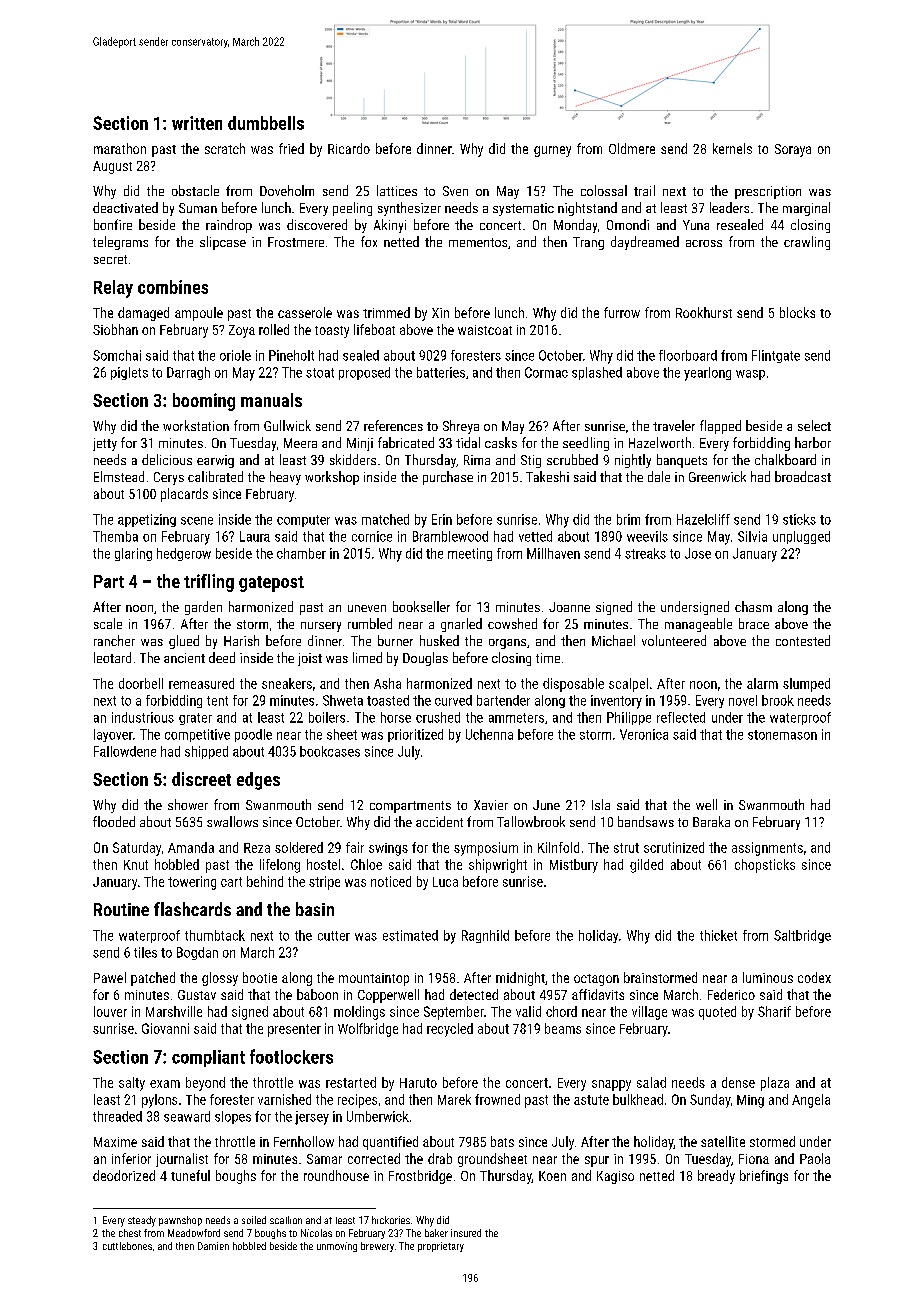  Describe the element at coordinates (767, 849) in the screenshot. I see `assignments` at that location.
